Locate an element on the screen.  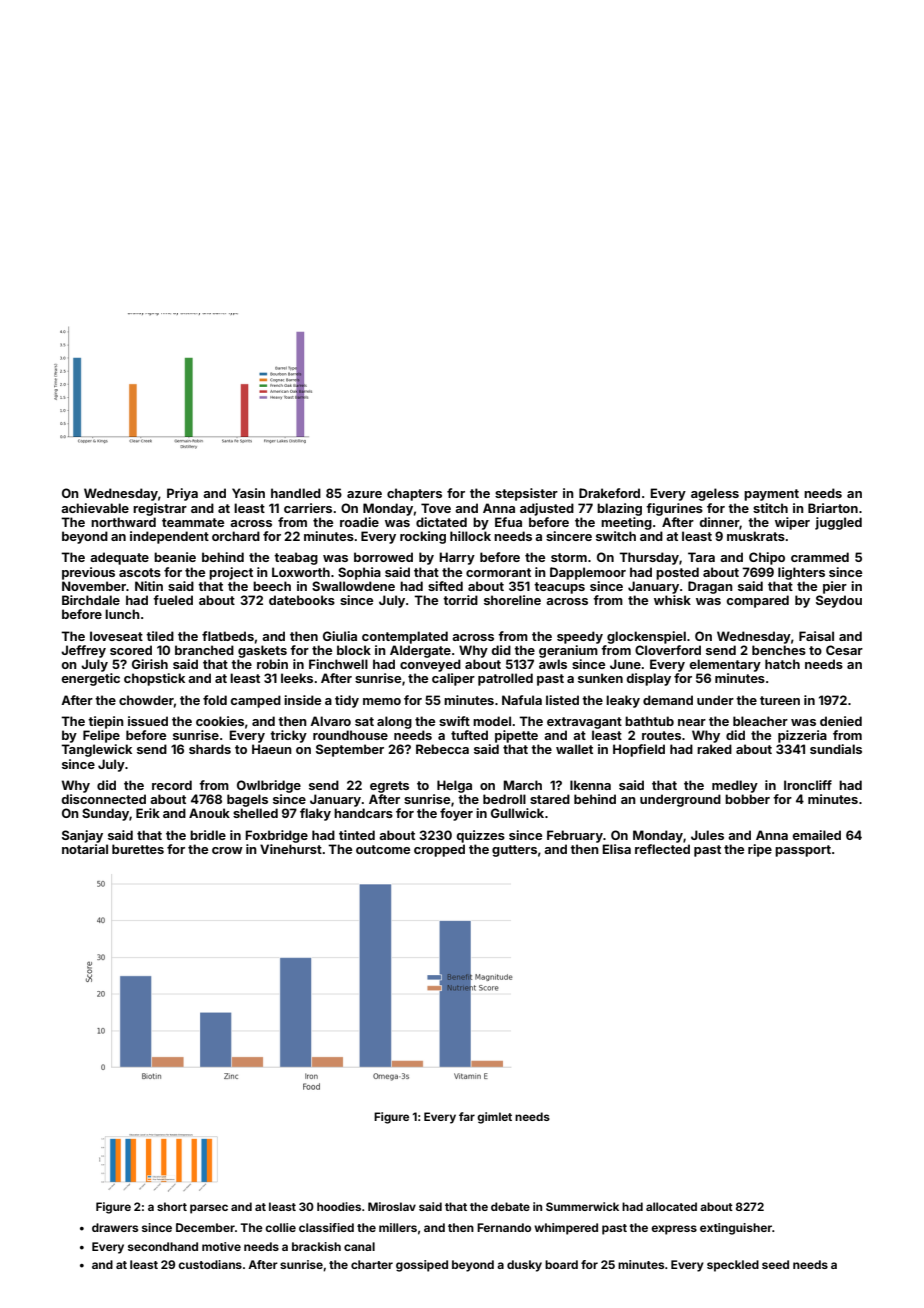
speckled is located at coordinates (733, 1266).
